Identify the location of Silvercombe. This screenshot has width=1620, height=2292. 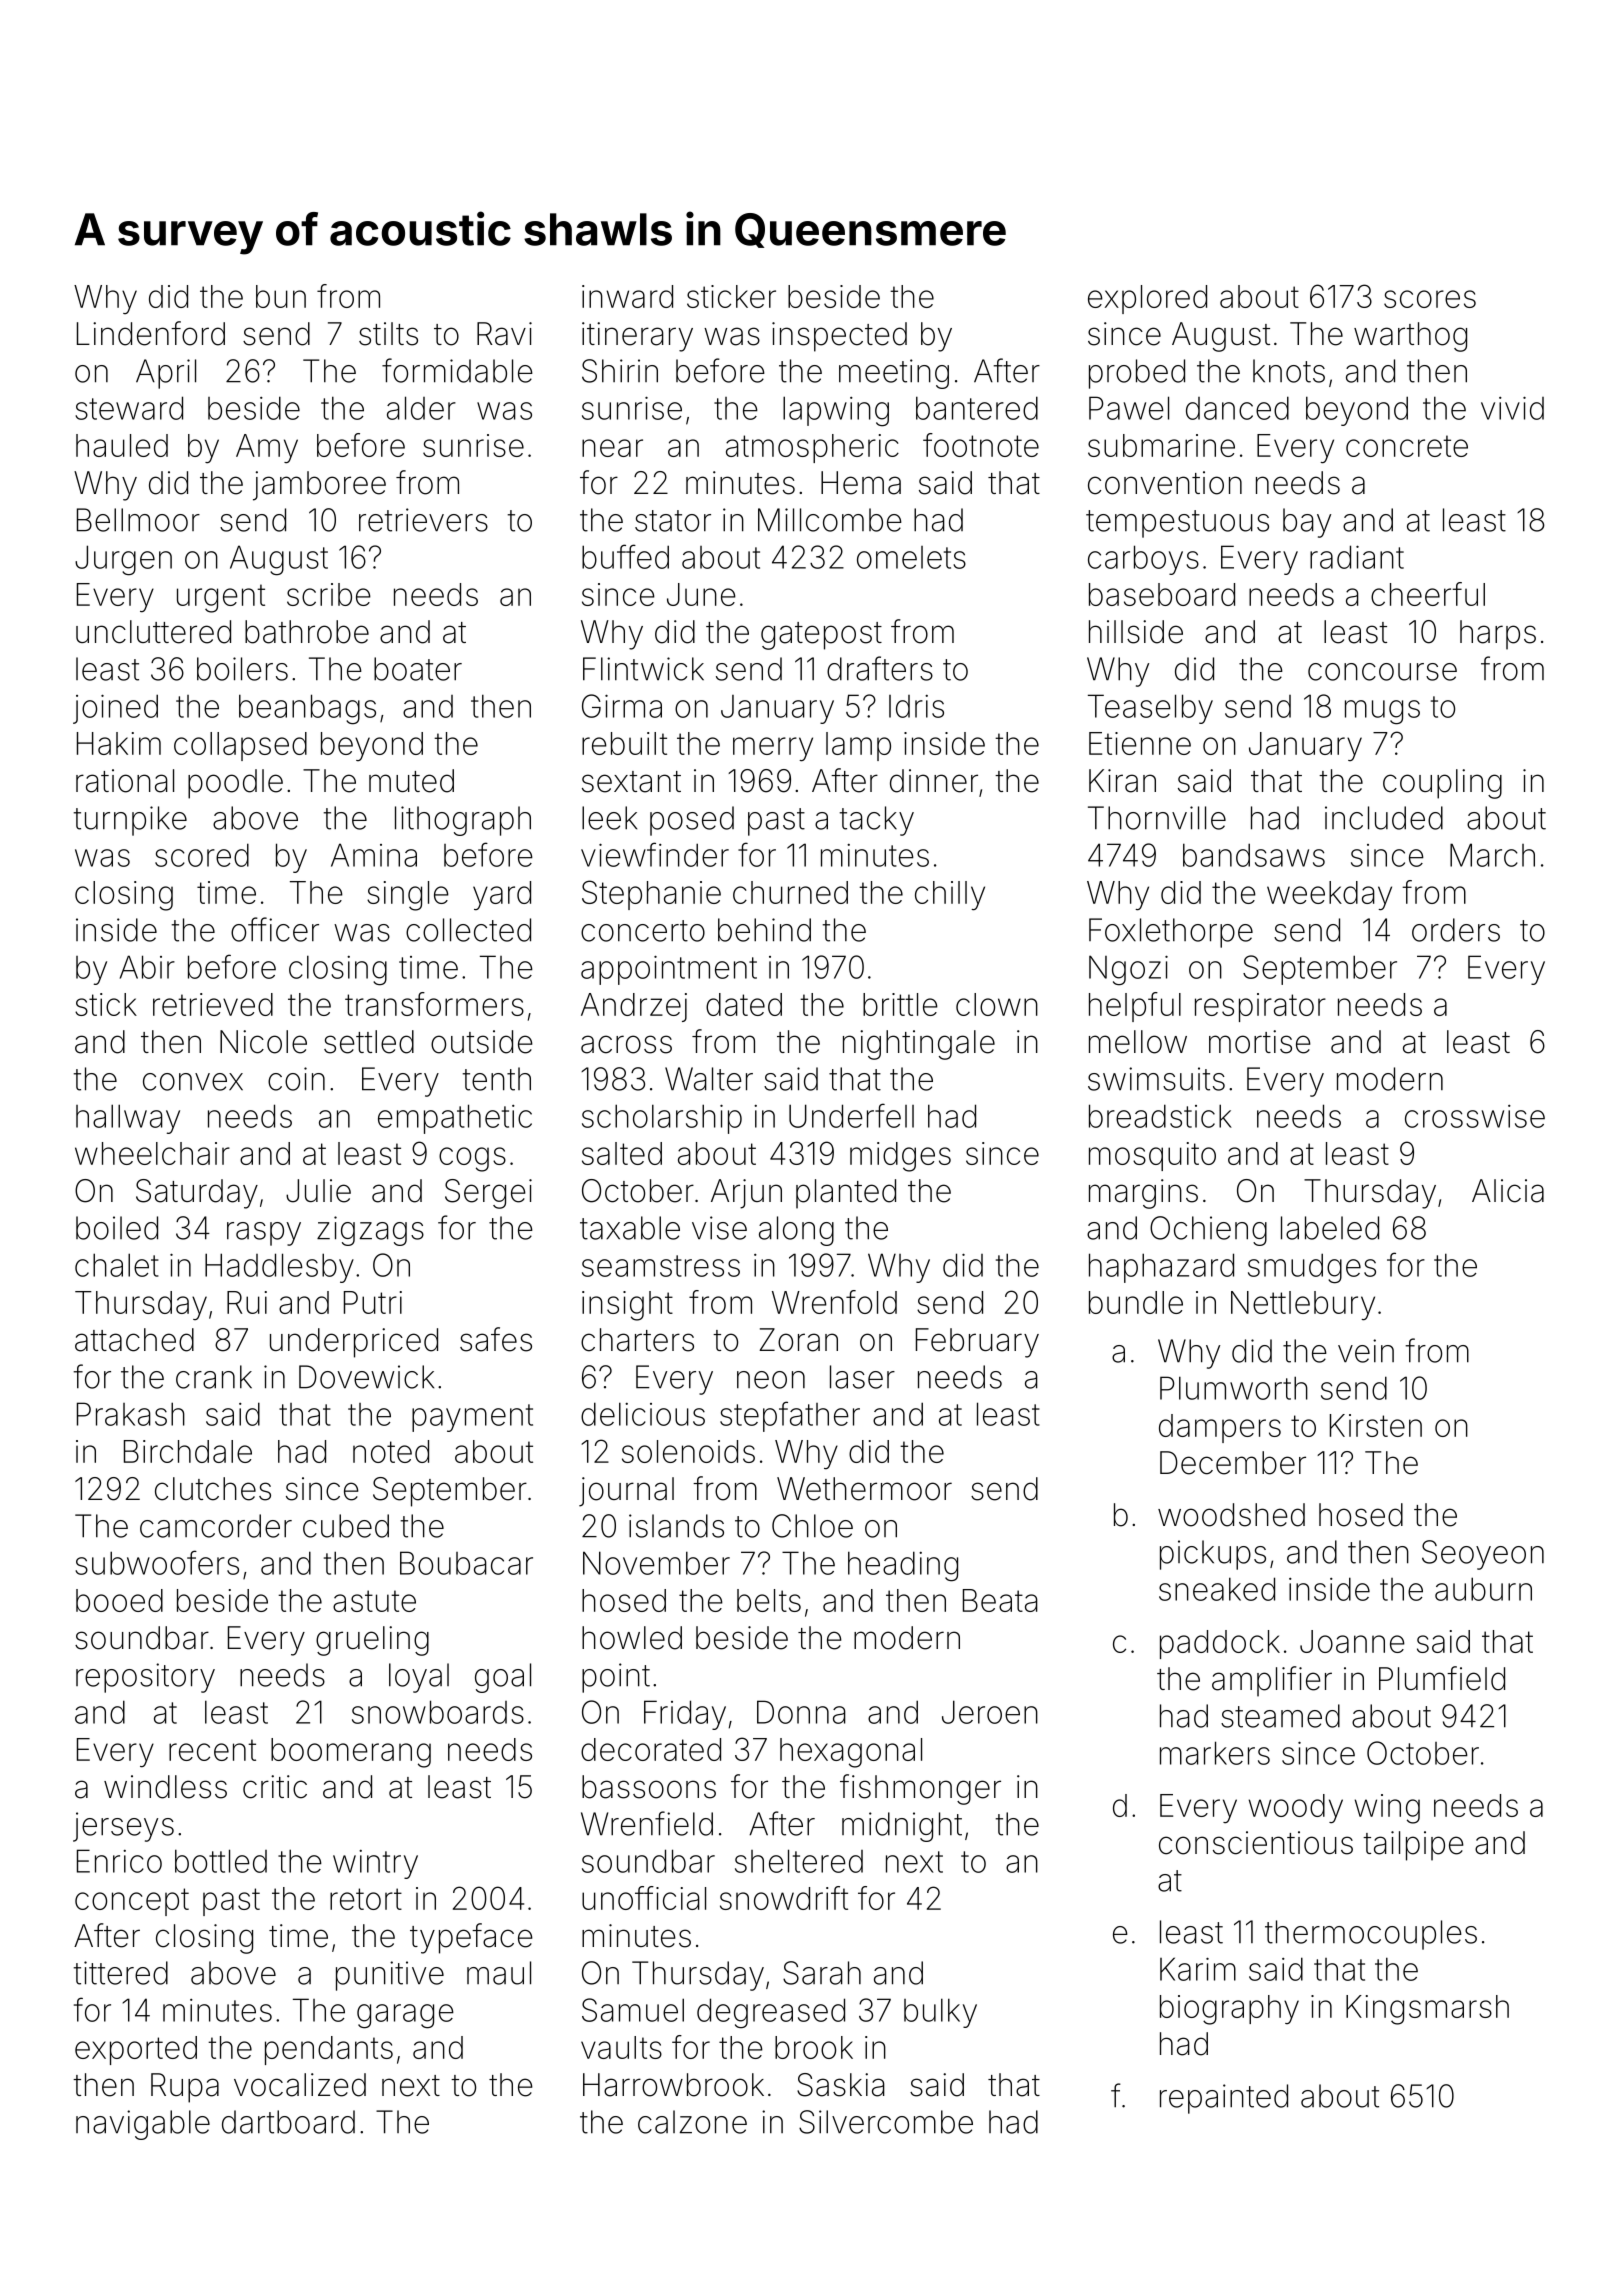
(886, 2122).
